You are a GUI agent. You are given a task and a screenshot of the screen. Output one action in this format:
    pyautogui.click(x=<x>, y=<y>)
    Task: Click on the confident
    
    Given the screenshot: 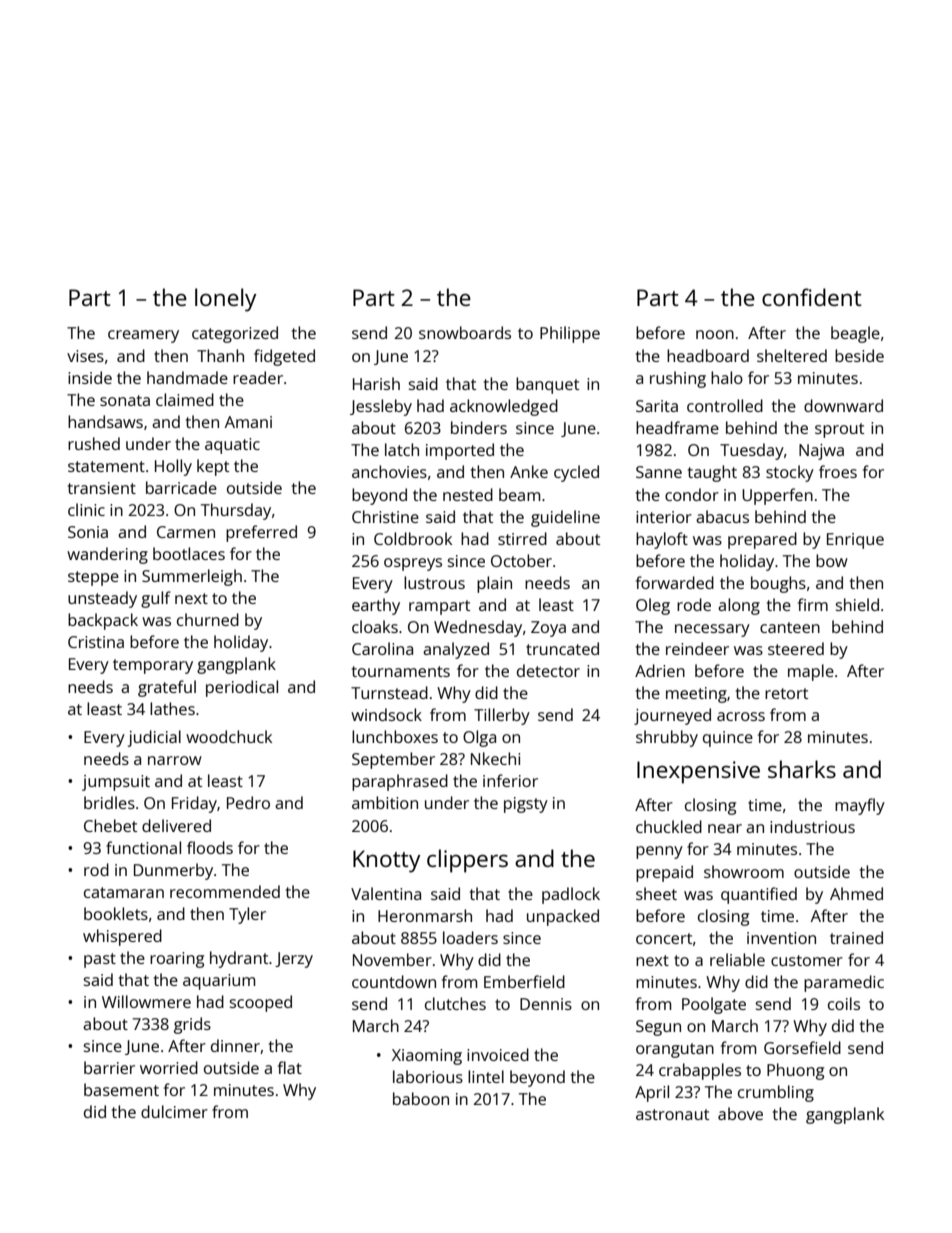 What is the action you would take?
    pyautogui.click(x=812, y=297)
